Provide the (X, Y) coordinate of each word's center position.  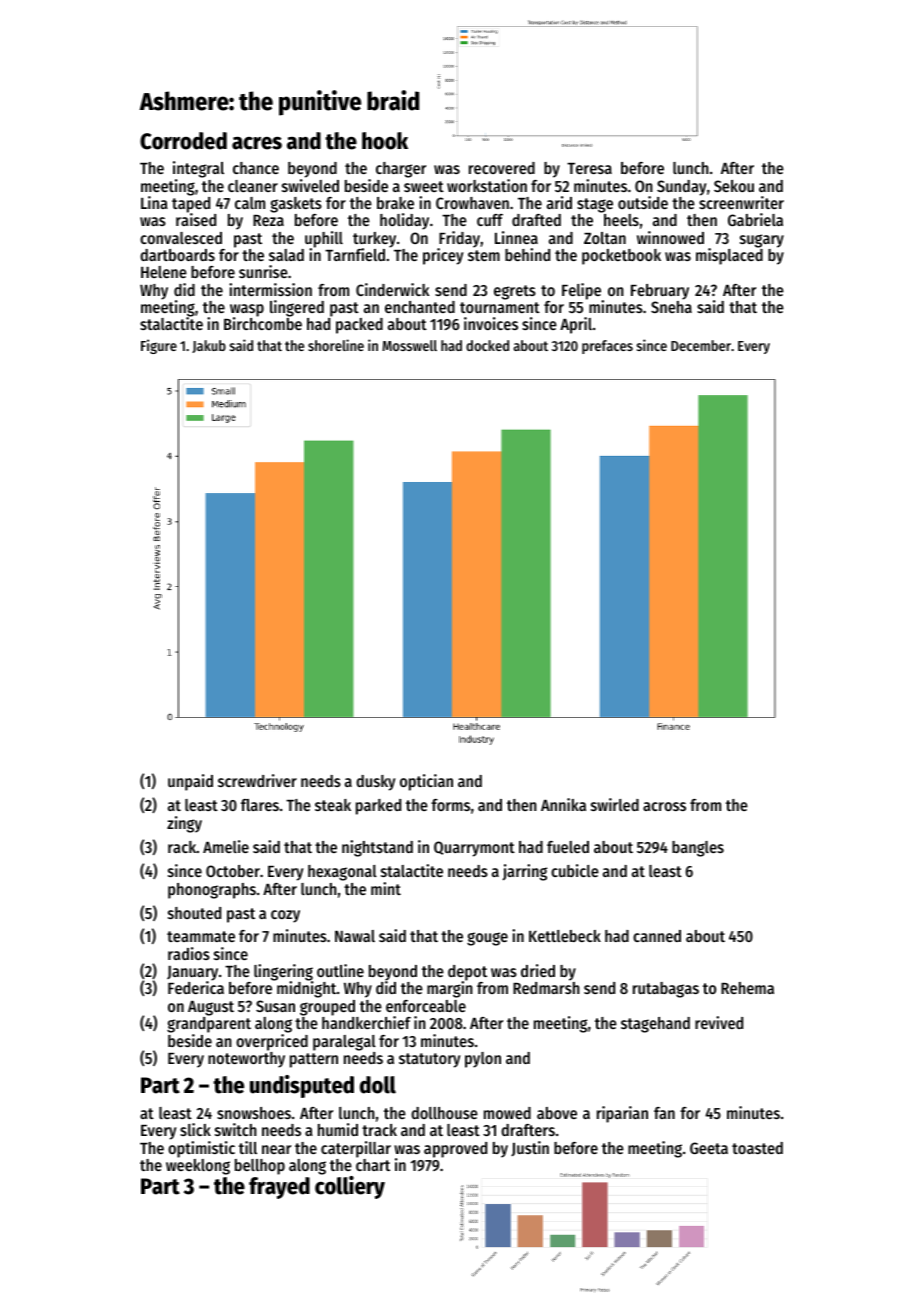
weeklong (198, 1167)
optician (426, 782)
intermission (270, 289)
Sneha (671, 307)
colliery (350, 1187)
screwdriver (257, 780)
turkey (374, 240)
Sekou (734, 186)
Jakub (209, 346)
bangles (698, 849)
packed (359, 326)
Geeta (709, 1148)
